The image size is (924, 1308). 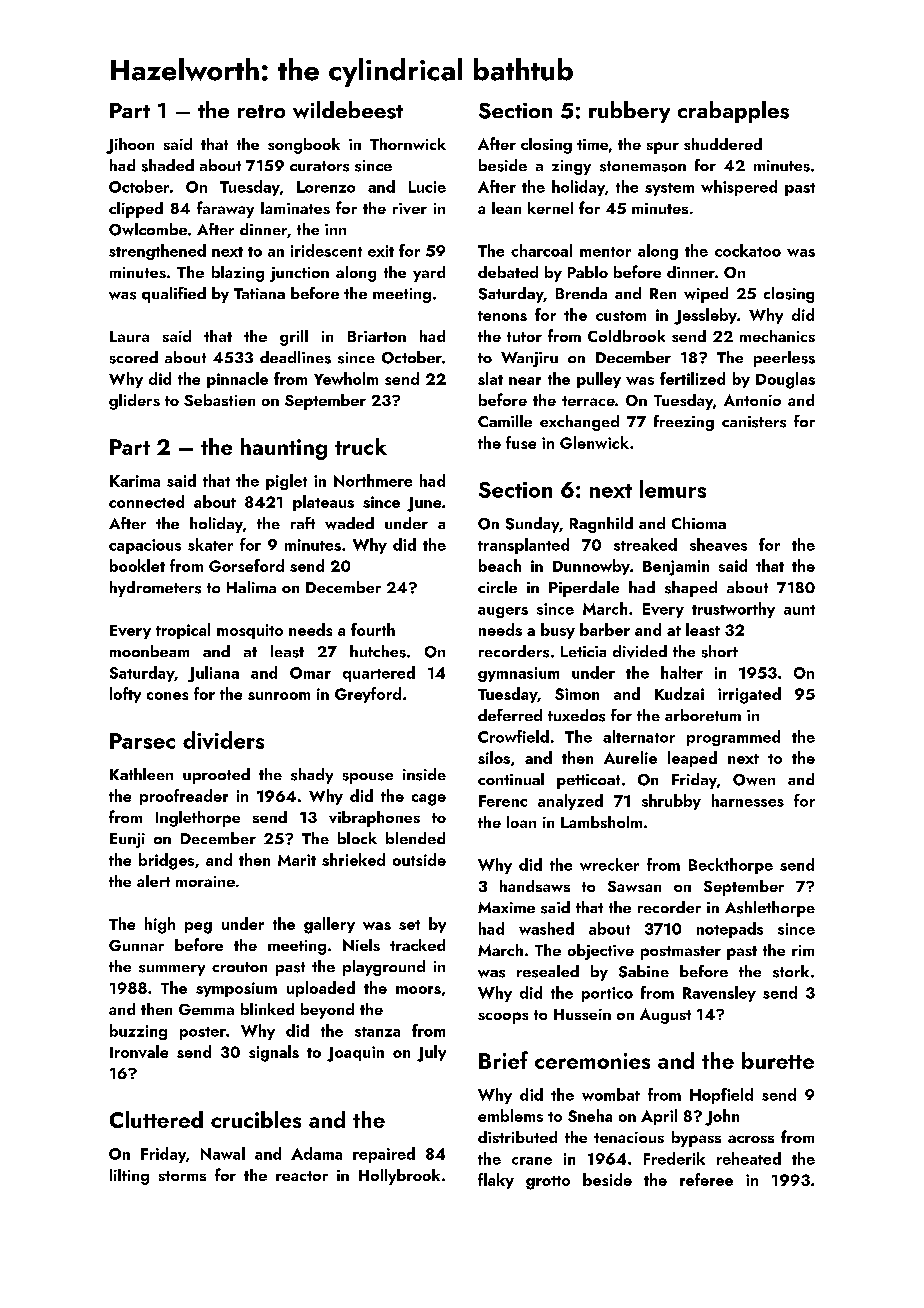 I want to click on junction, so click(x=299, y=274).
